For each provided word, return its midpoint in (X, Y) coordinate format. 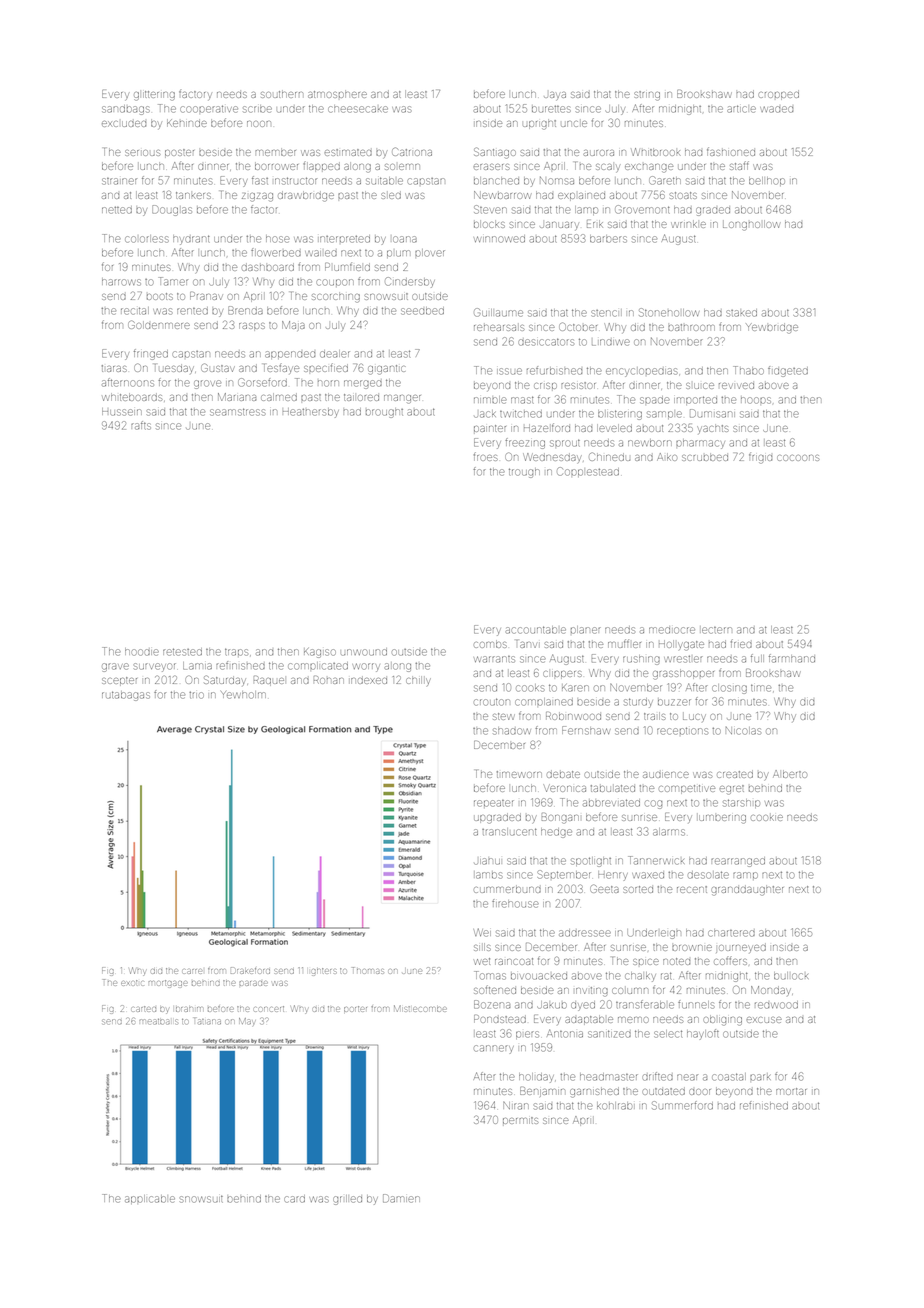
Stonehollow (668, 312)
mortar (791, 1091)
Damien (401, 1198)
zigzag (257, 197)
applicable (150, 1199)
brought (384, 413)
